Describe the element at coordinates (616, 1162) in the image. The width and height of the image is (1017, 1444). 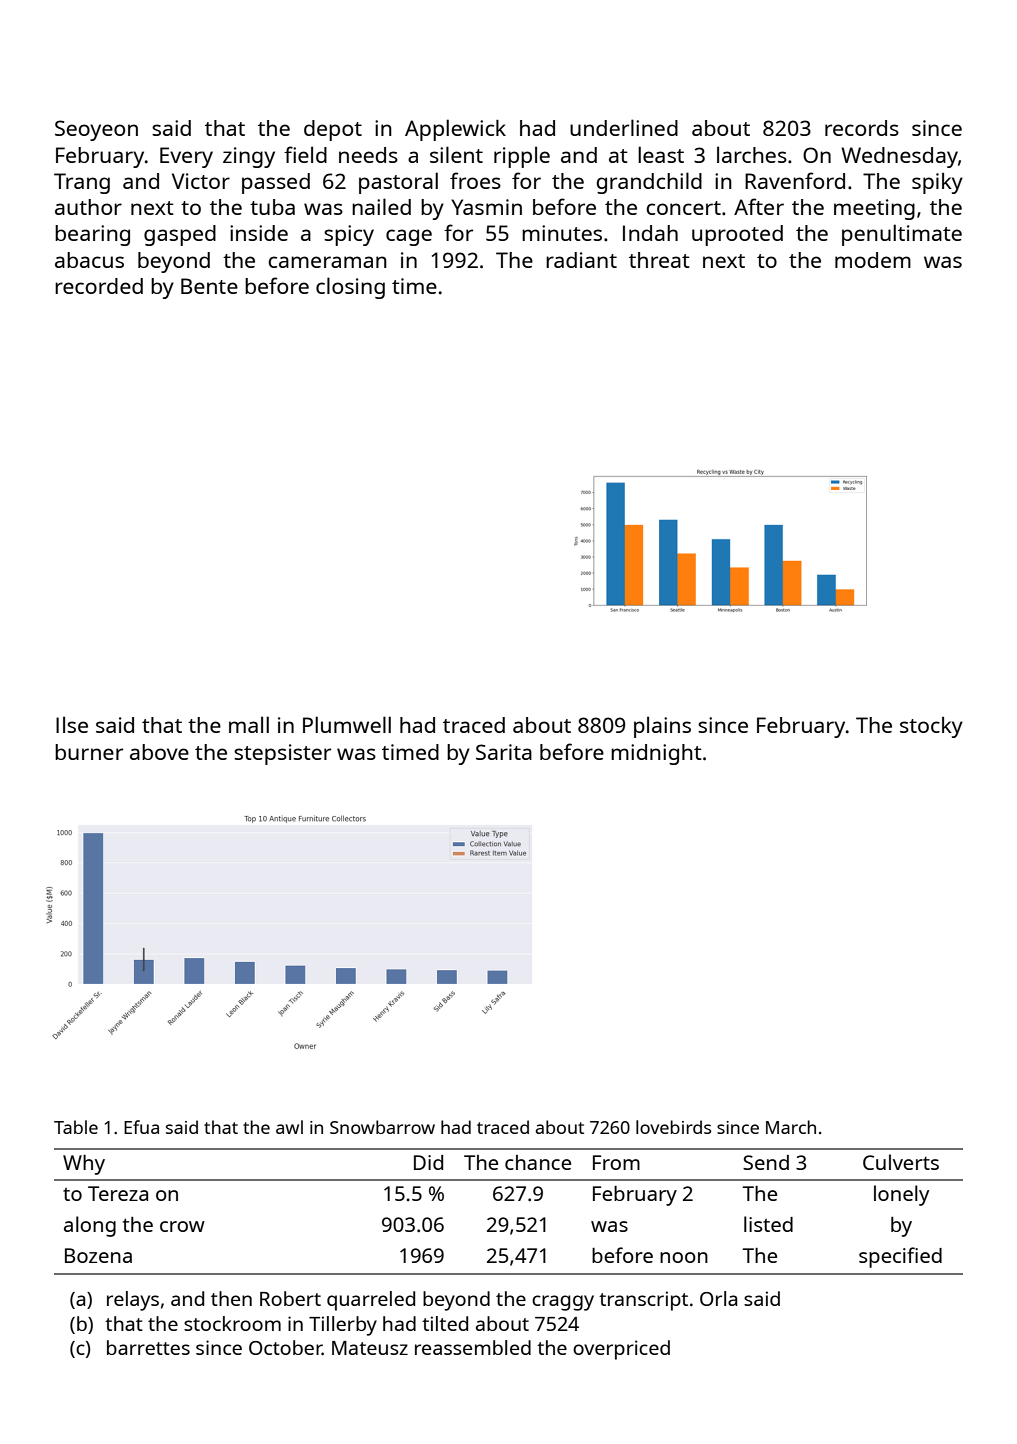
I see `From` at that location.
